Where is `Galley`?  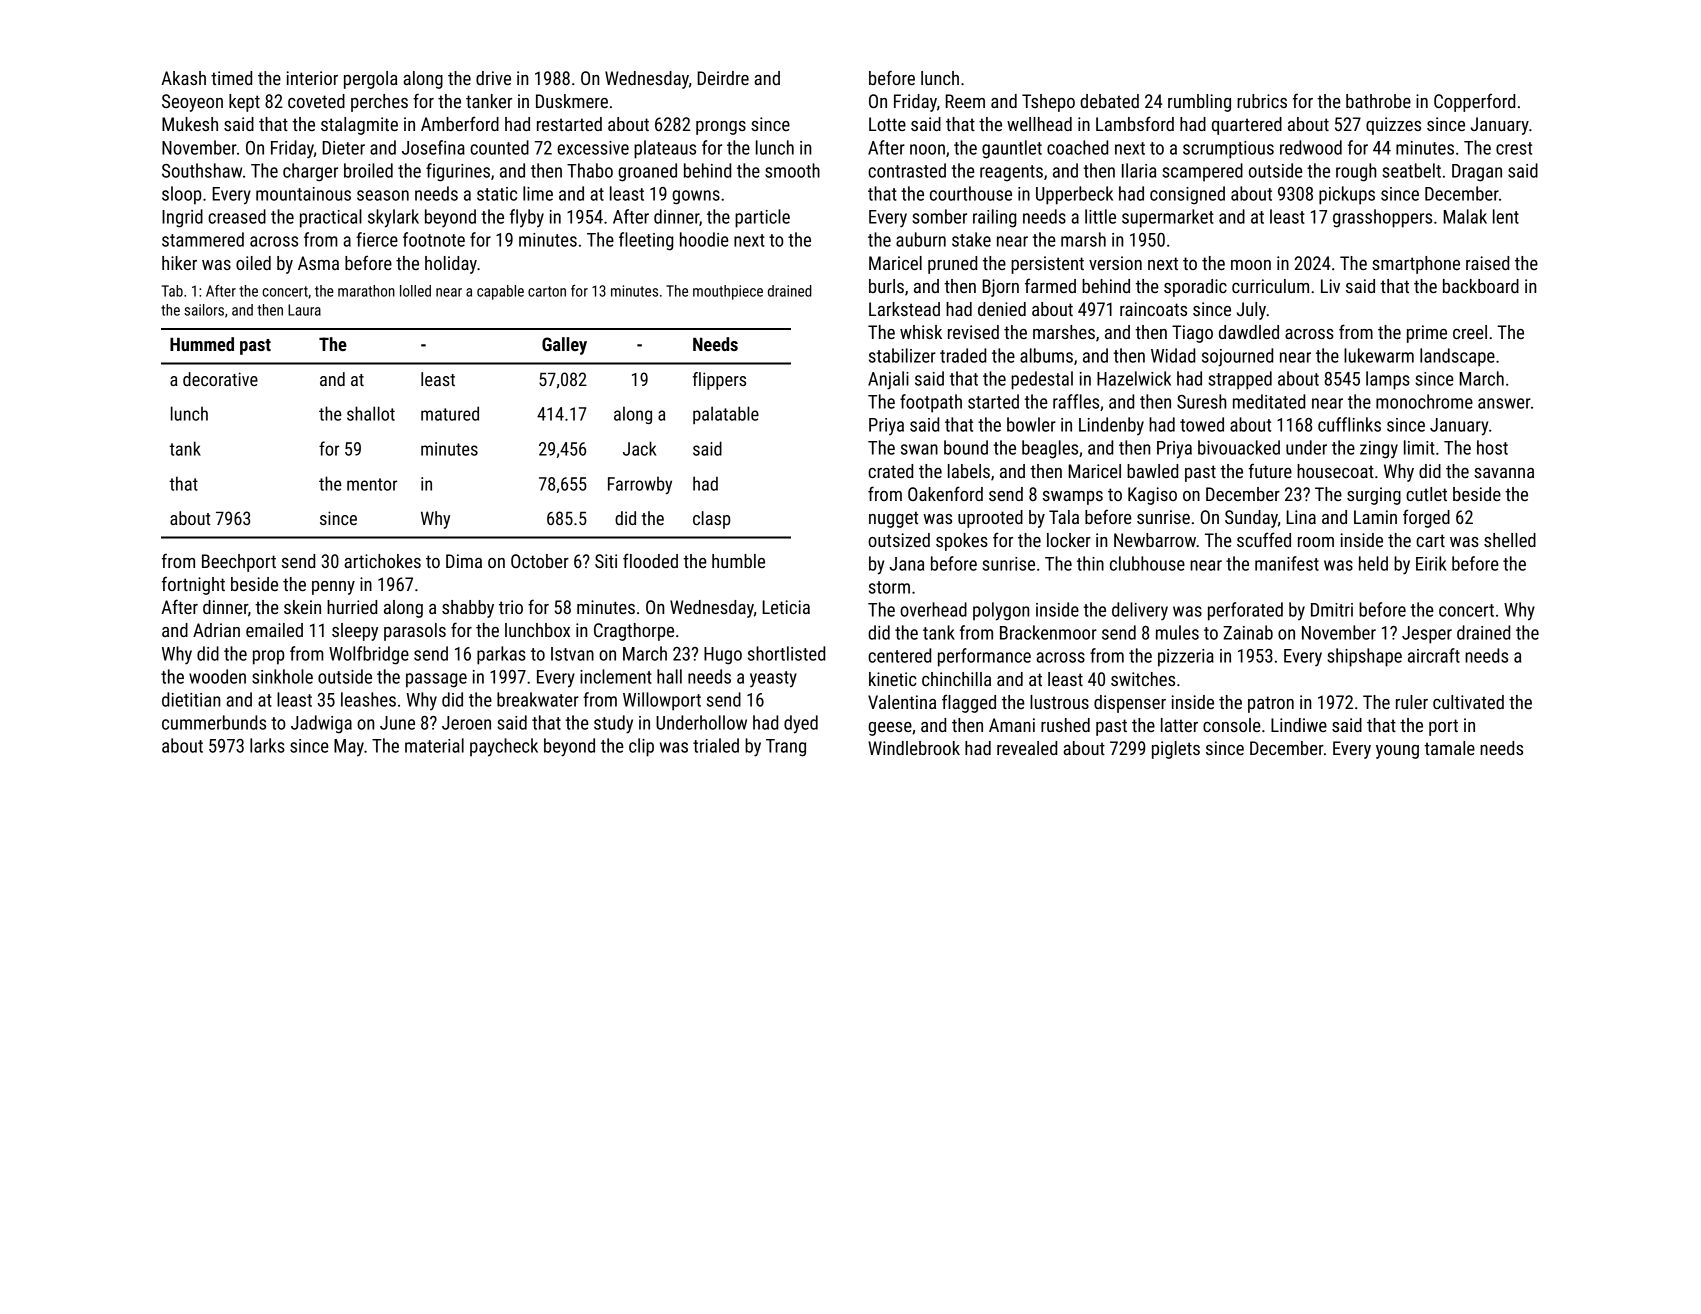
Galley is located at coordinates (564, 346).
